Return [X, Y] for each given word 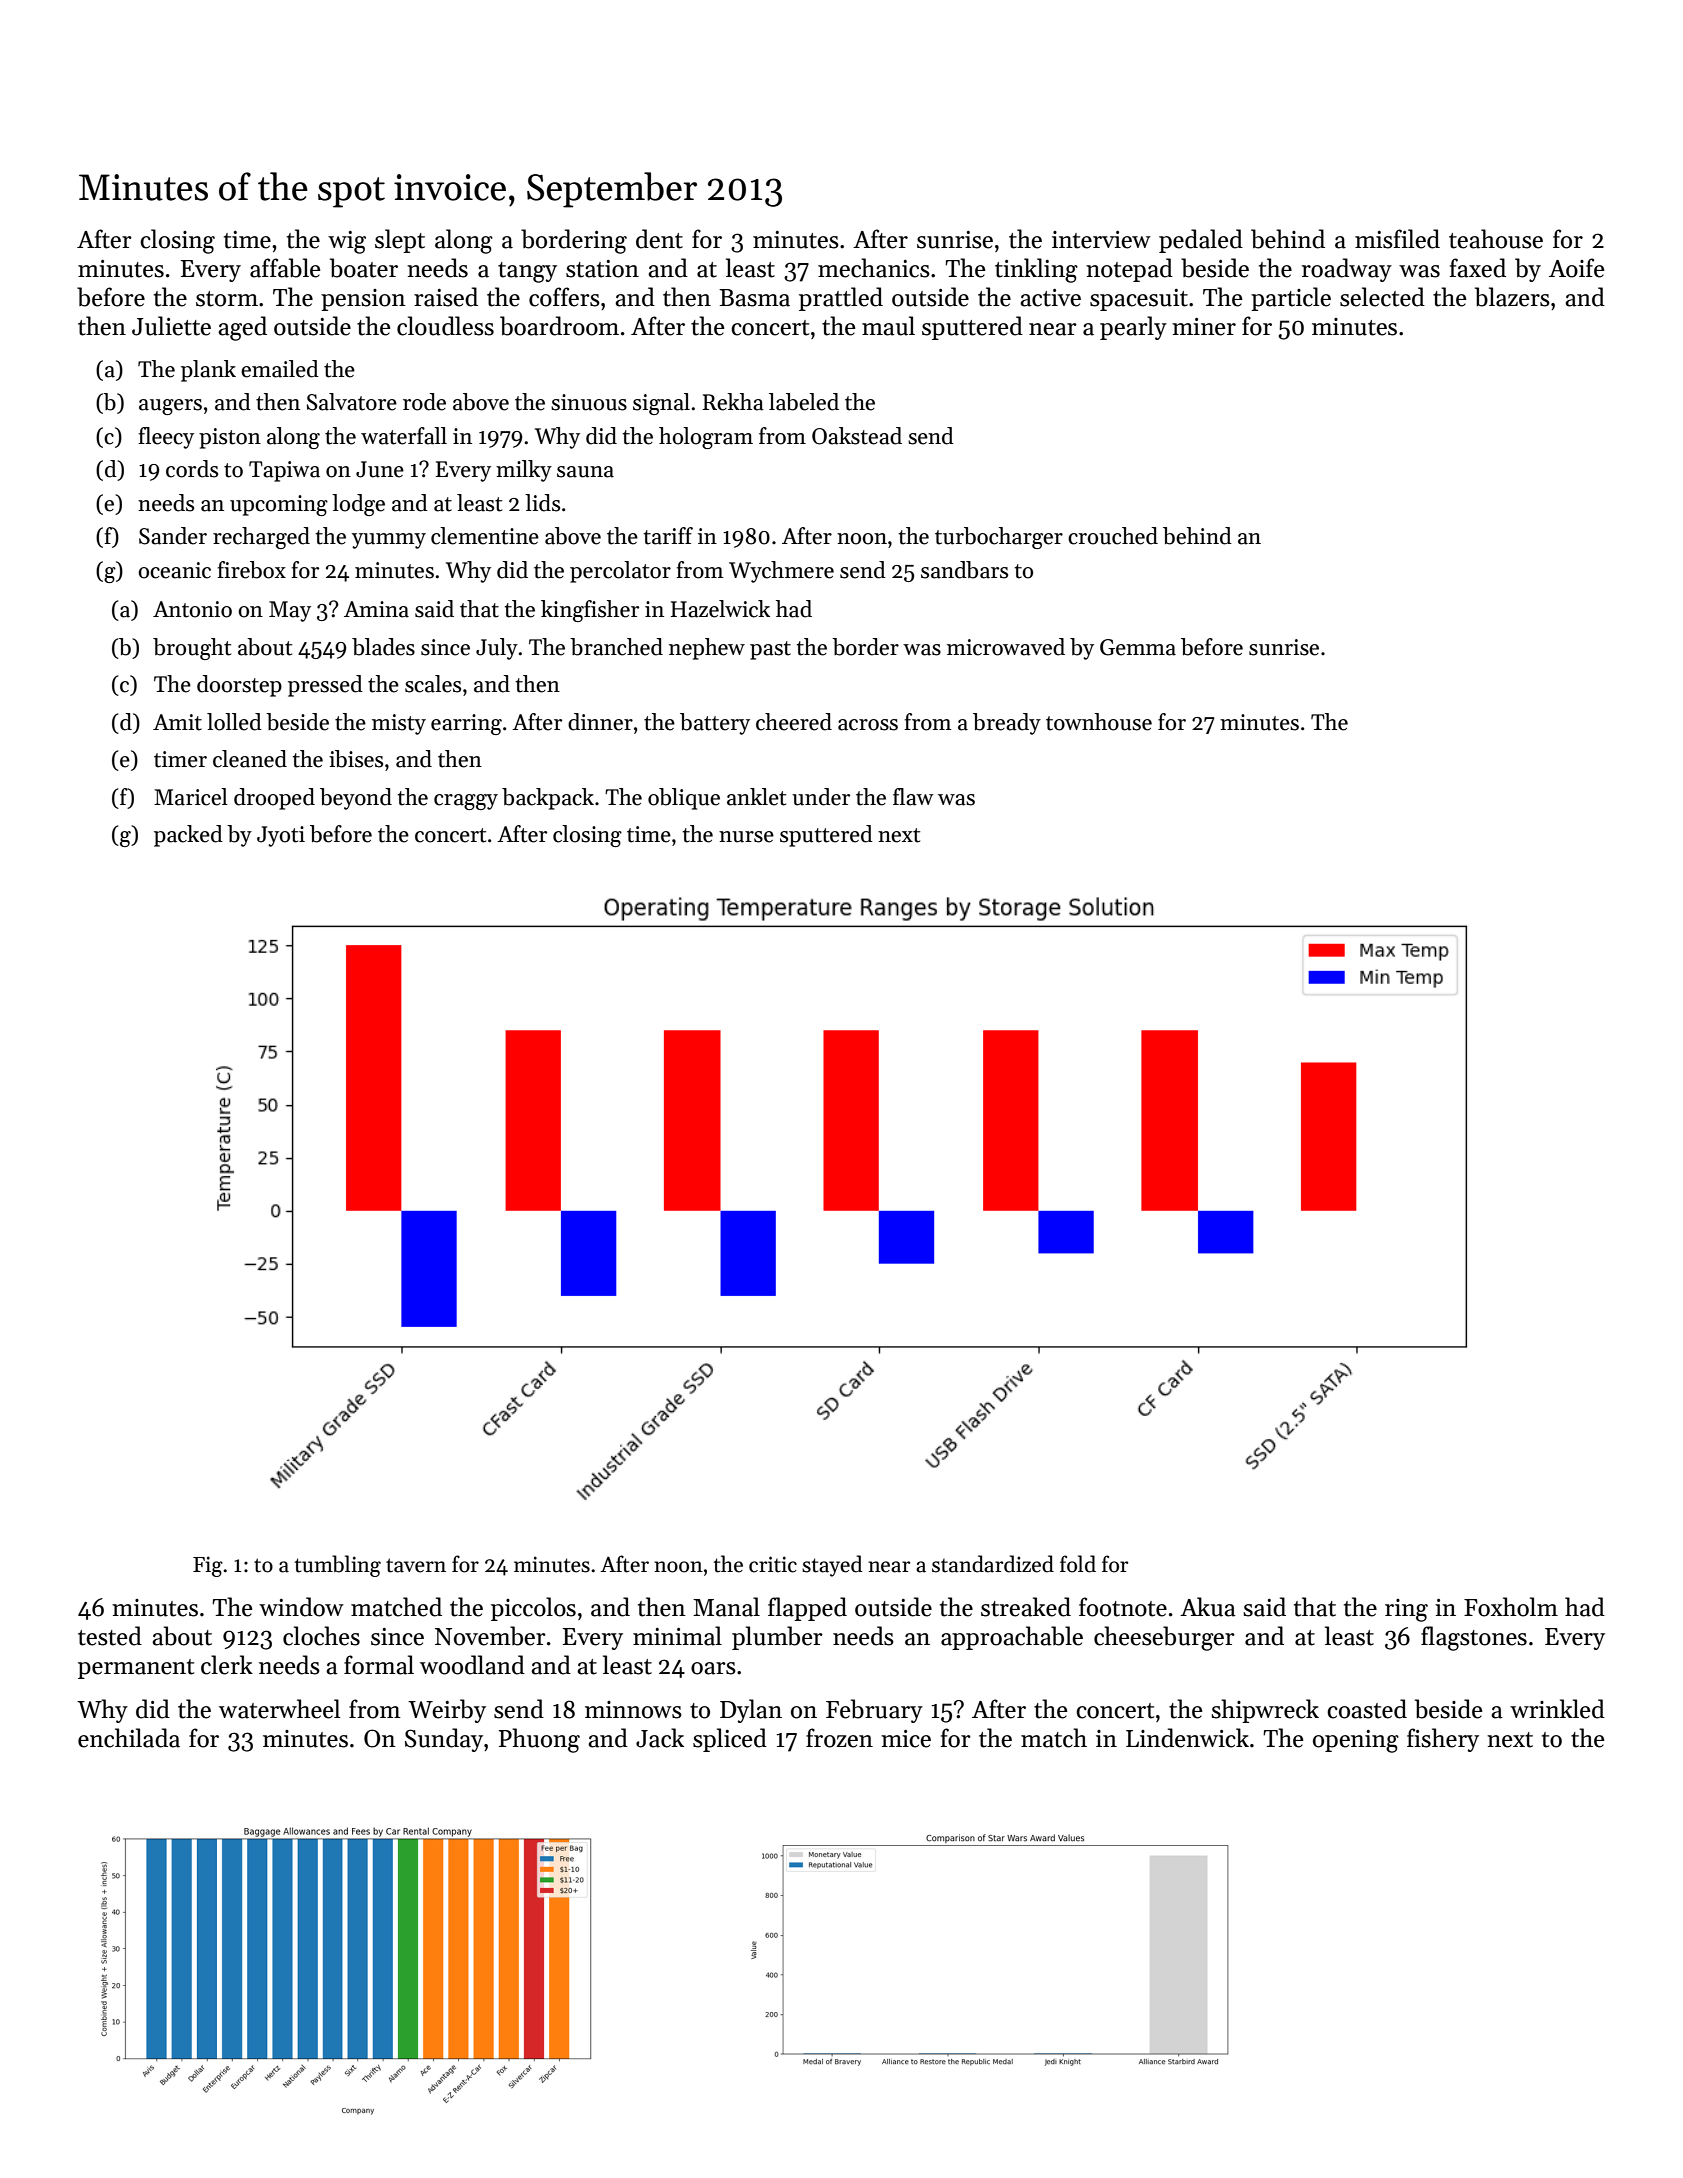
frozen [839, 1738]
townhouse [1099, 722]
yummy [389, 541]
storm [227, 299]
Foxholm [1511, 1607]
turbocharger [999, 538]
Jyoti [281, 836]
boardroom [559, 326]
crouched [1113, 536]
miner [1204, 327]
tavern [416, 1565]
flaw [913, 797]
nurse [746, 837]
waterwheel [279, 1709]
